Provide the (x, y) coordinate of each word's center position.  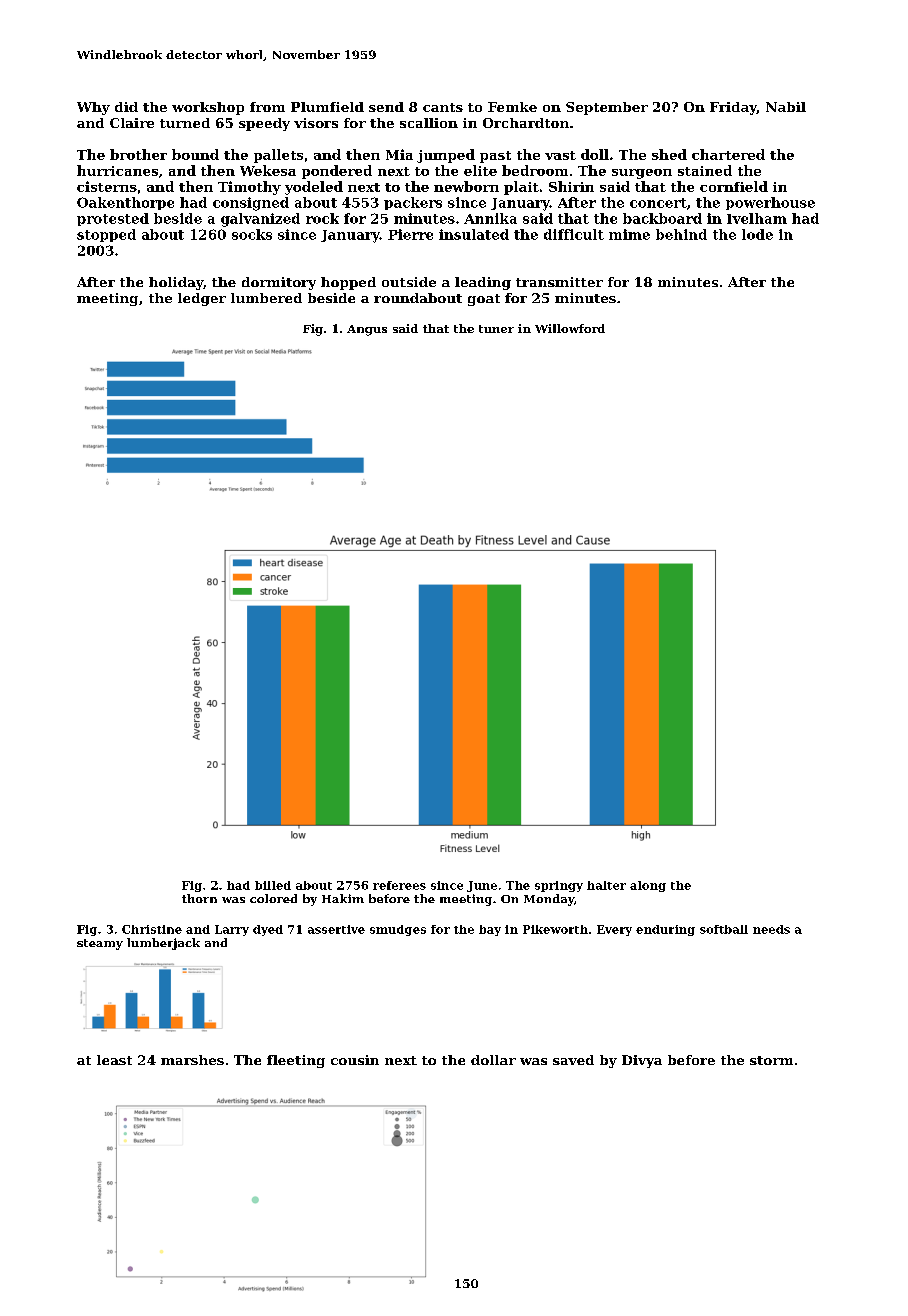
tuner (496, 329)
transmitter (559, 282)
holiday (176, 283)
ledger (202, 299)
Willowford (570, 328)
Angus (367, 330)
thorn (199, 898)
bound (195, 154)
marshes (192, 1060)
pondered (337, 172)
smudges (398, 930)
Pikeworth (555, 929)
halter (606, 885)
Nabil (786, 107)
